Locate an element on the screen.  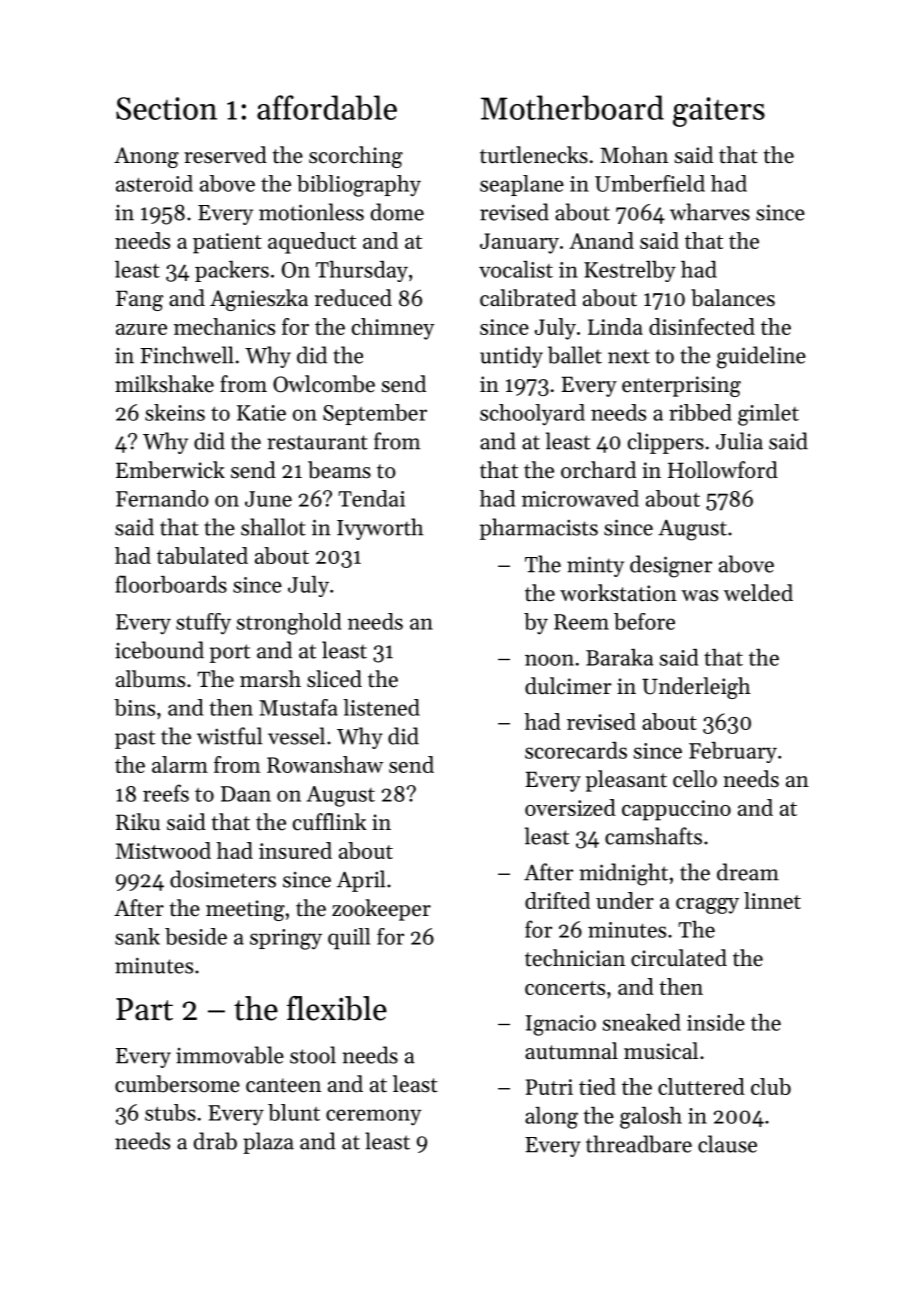
Anand is located at coordinates (601, 240).
